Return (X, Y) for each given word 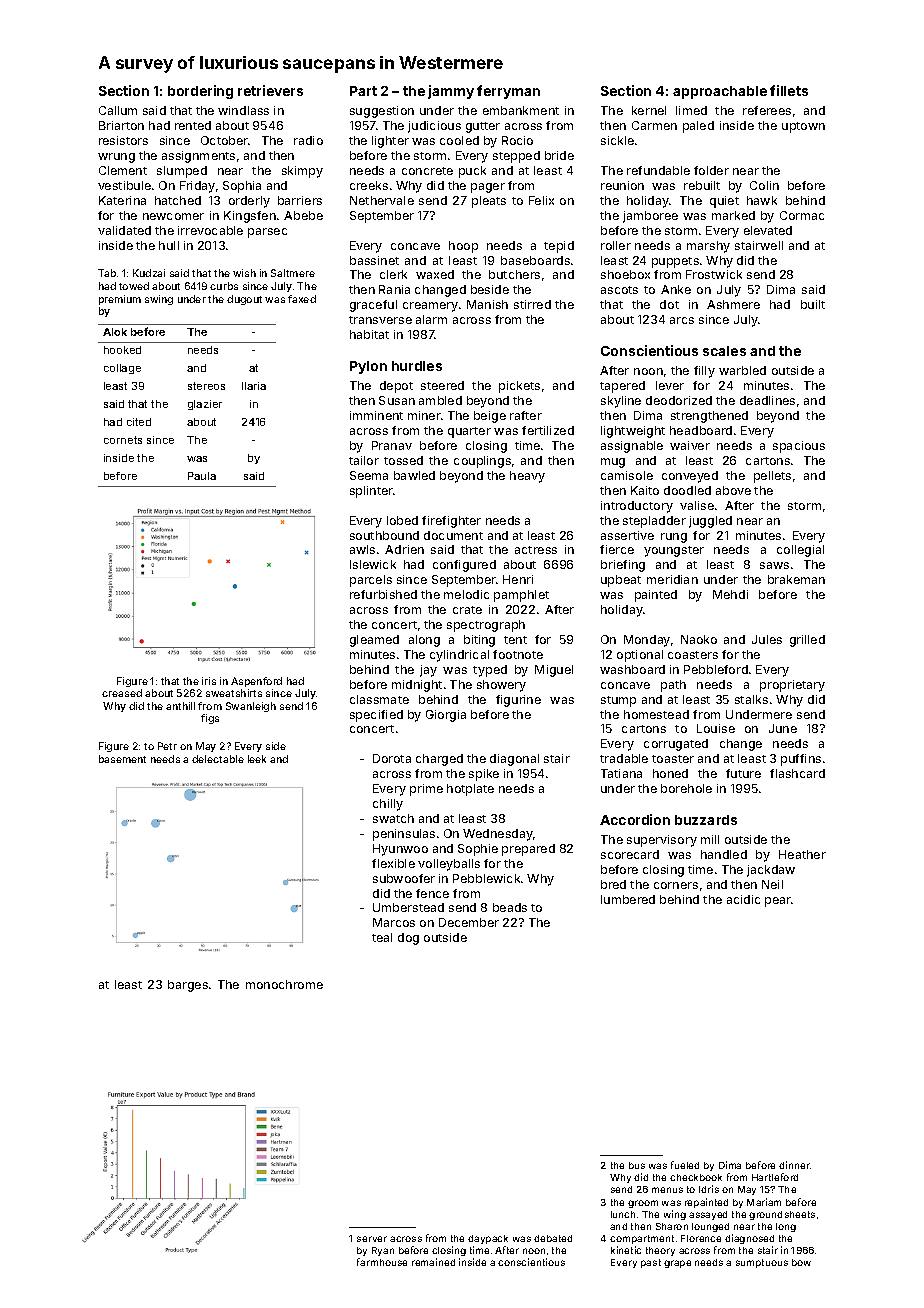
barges (188, 986)
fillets (789, 90)
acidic (743, 899)
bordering (200, 92)
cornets (123, 440)
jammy (451, 92)
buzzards (706, 820)
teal (382, 937)
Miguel (554, 671)
